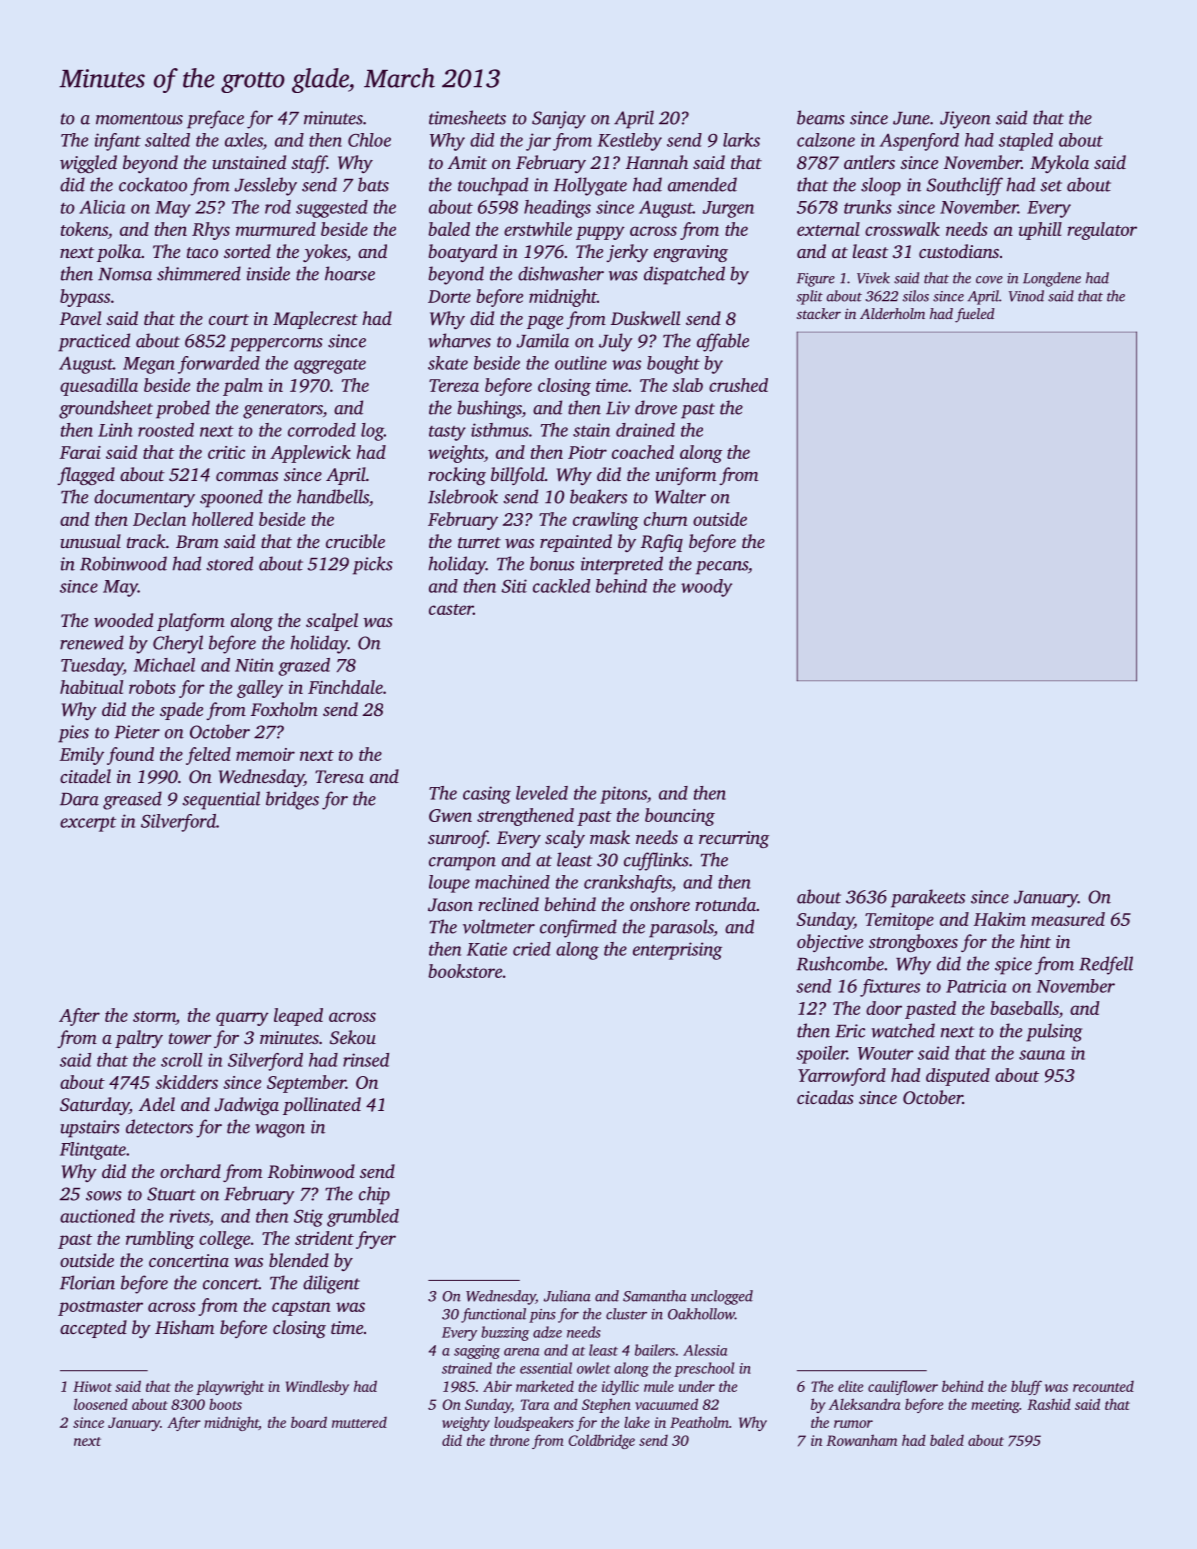 This document has height=1549, width=1197. What do you see at coordinates (680, 817) in the document?
I see `bouncing` at bounding box center [680, 817].
